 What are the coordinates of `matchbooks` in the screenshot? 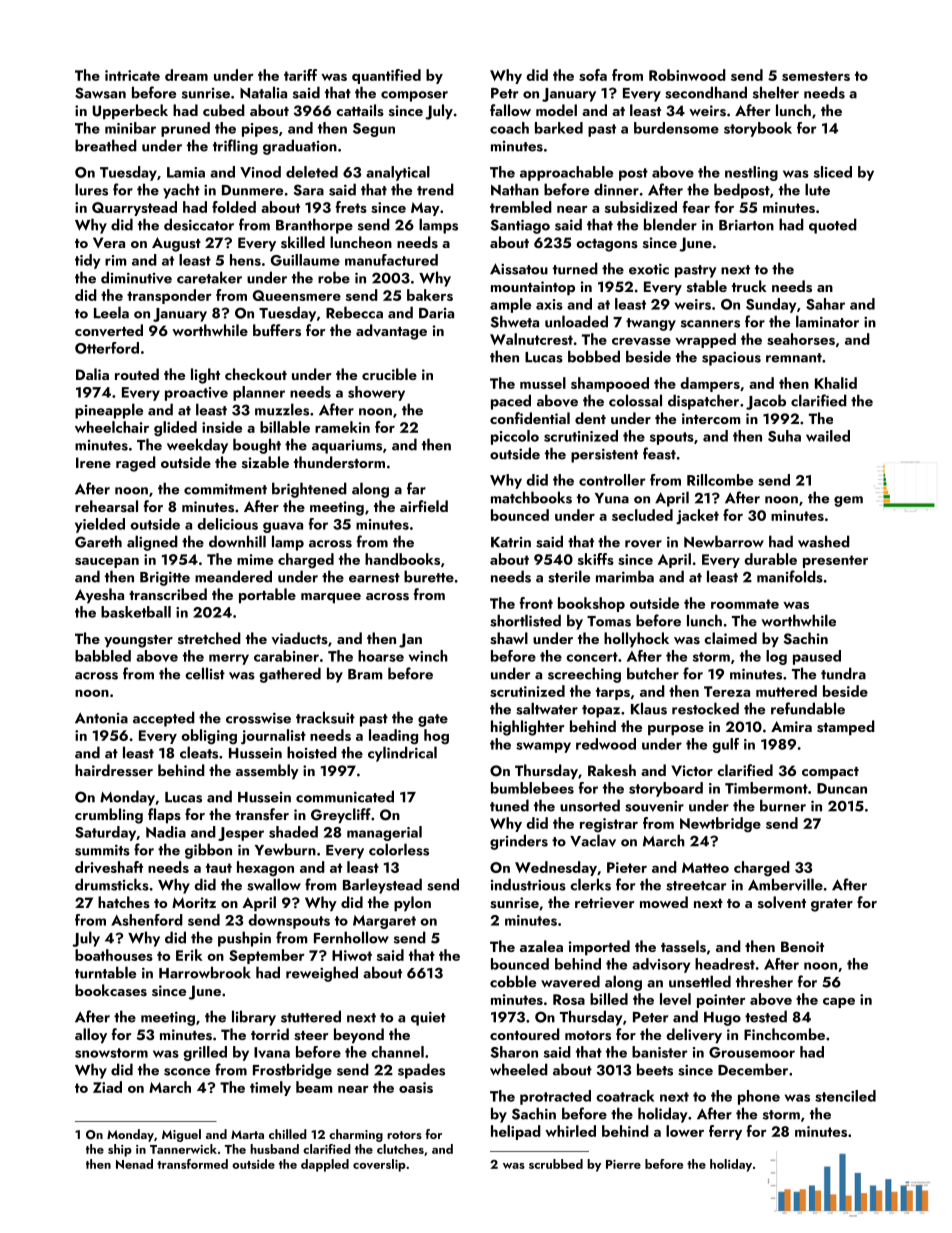 It's located at (531, 497).
